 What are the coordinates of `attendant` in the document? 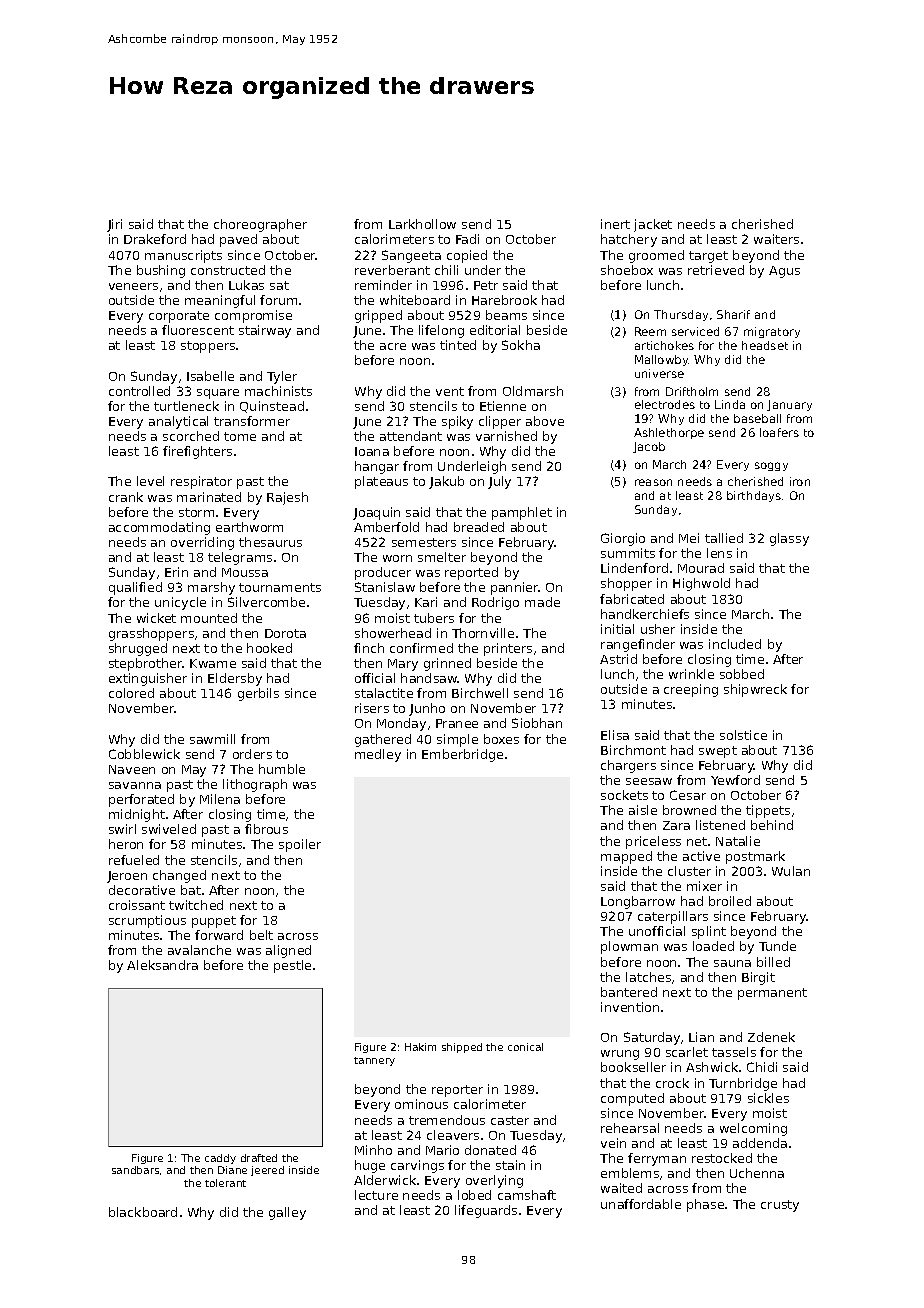 It's located at (411, 436).
